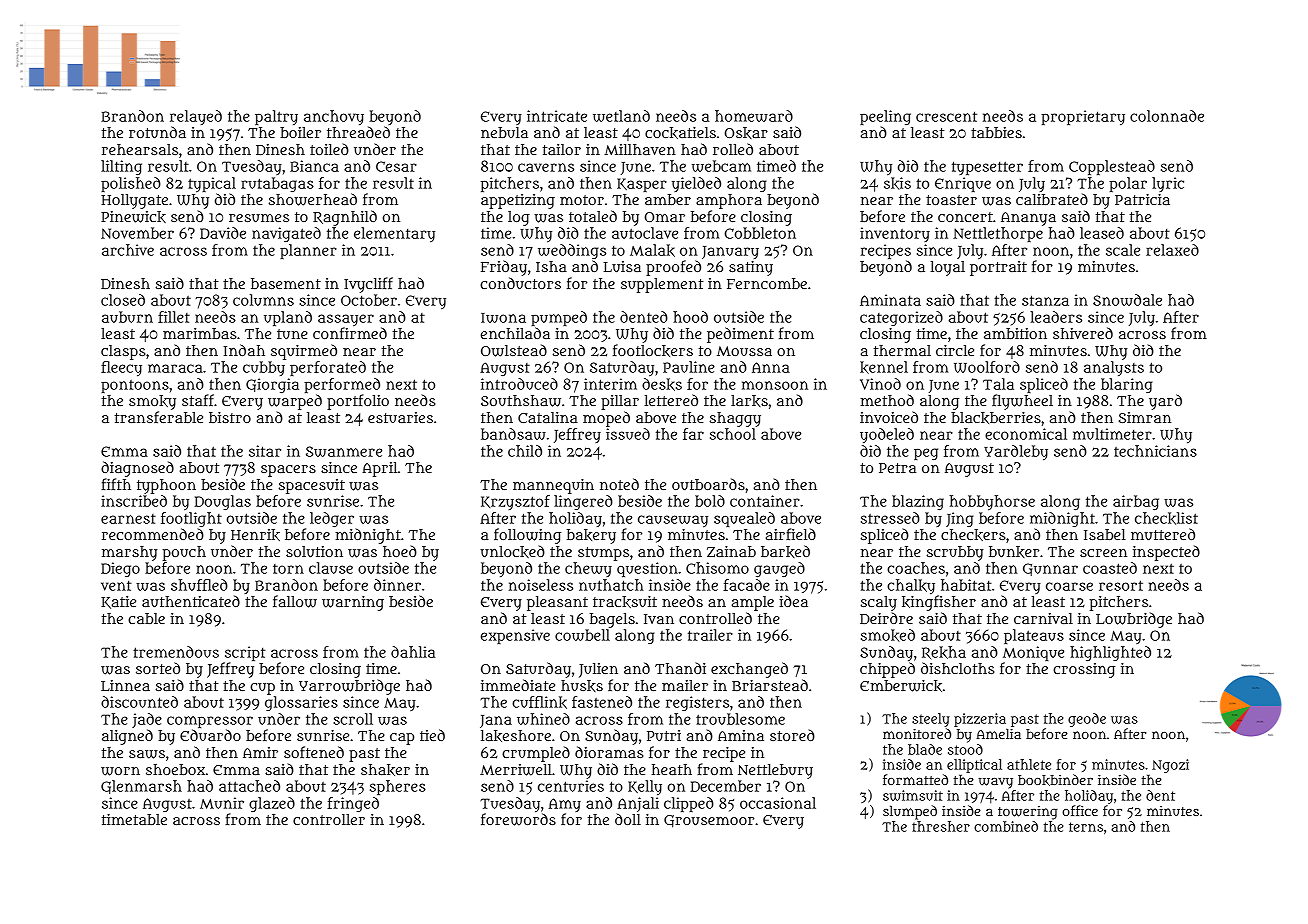 The image size is (1308, 924). I want to click on Grousemoor, so click(709, 821).
